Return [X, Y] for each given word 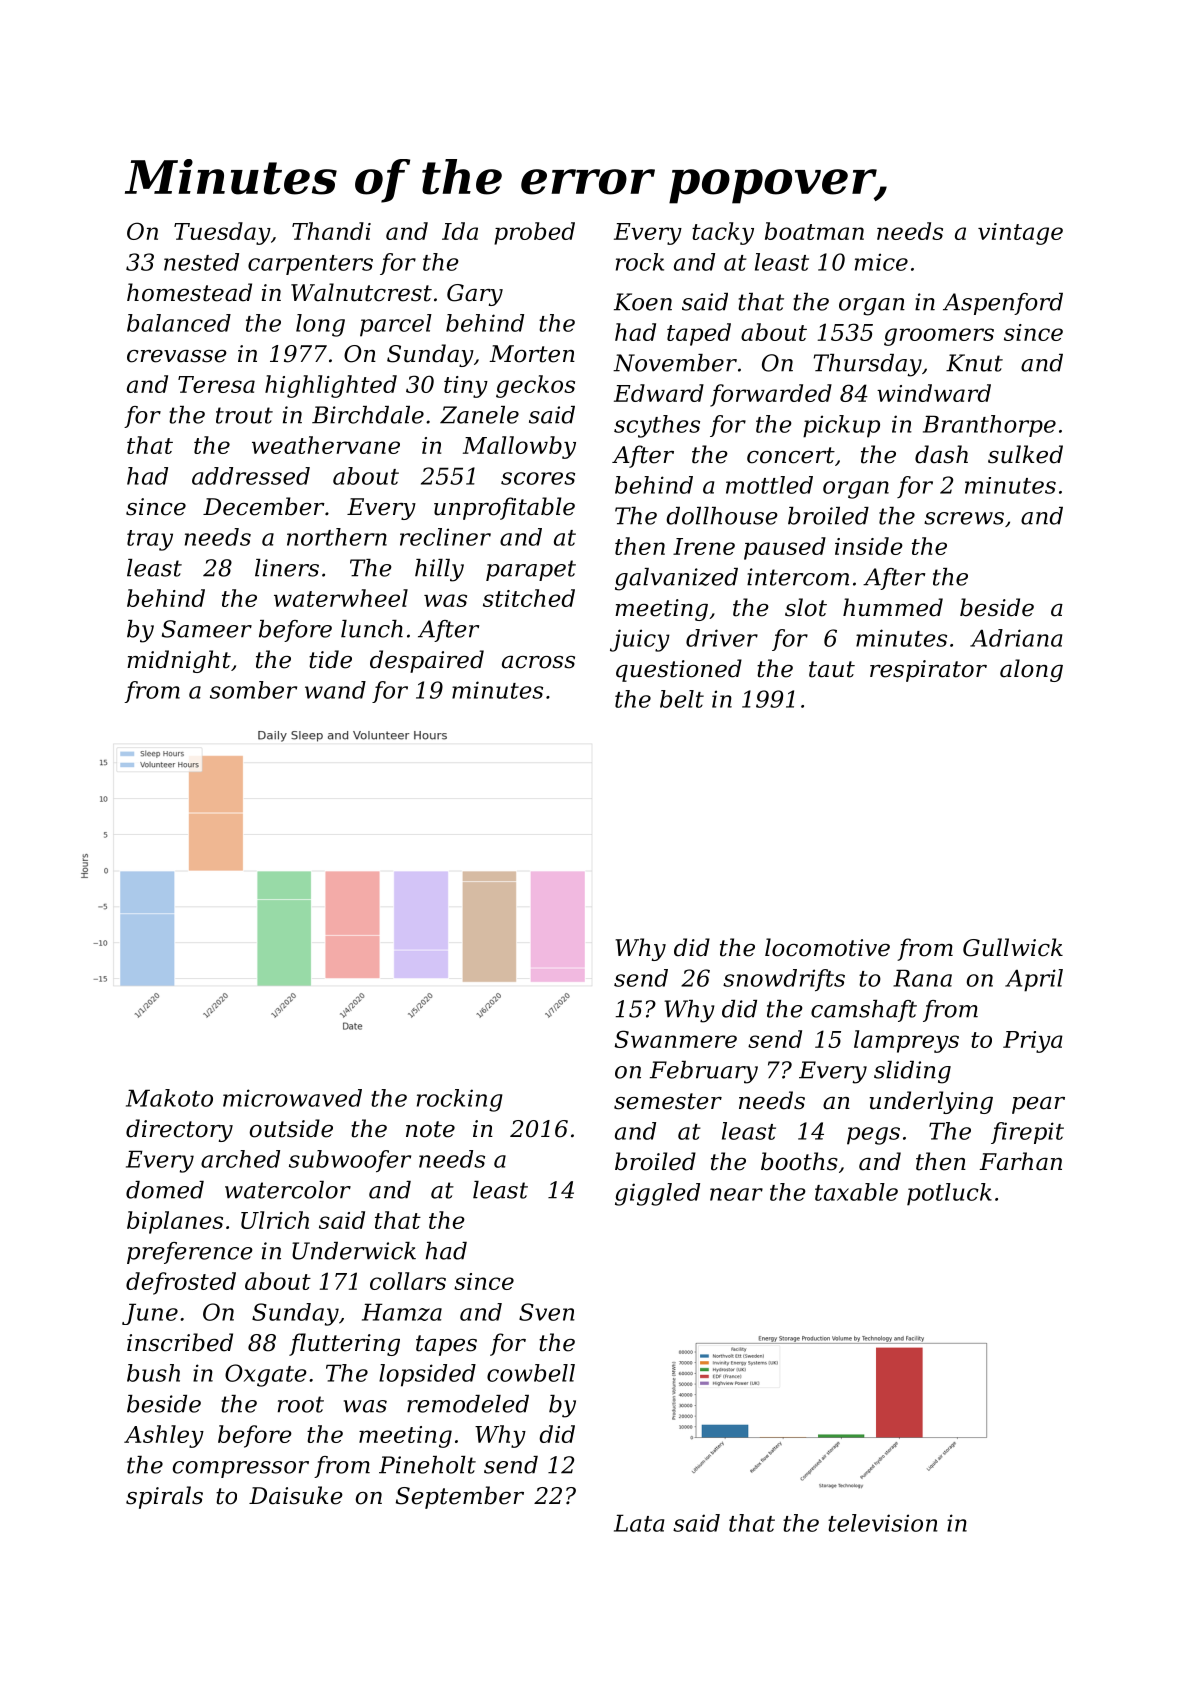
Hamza [402, 1312]
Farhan [1020, 1161]
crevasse [177, 356]
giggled [657, 1194]
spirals [164, 1497]
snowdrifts [784, 980]
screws [964, 518]
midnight [179, 661]
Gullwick [1013, 947]
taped [699, 334]
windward [934, 393]
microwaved [292, 1098]
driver [722, 638]
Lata [639, 1523]
